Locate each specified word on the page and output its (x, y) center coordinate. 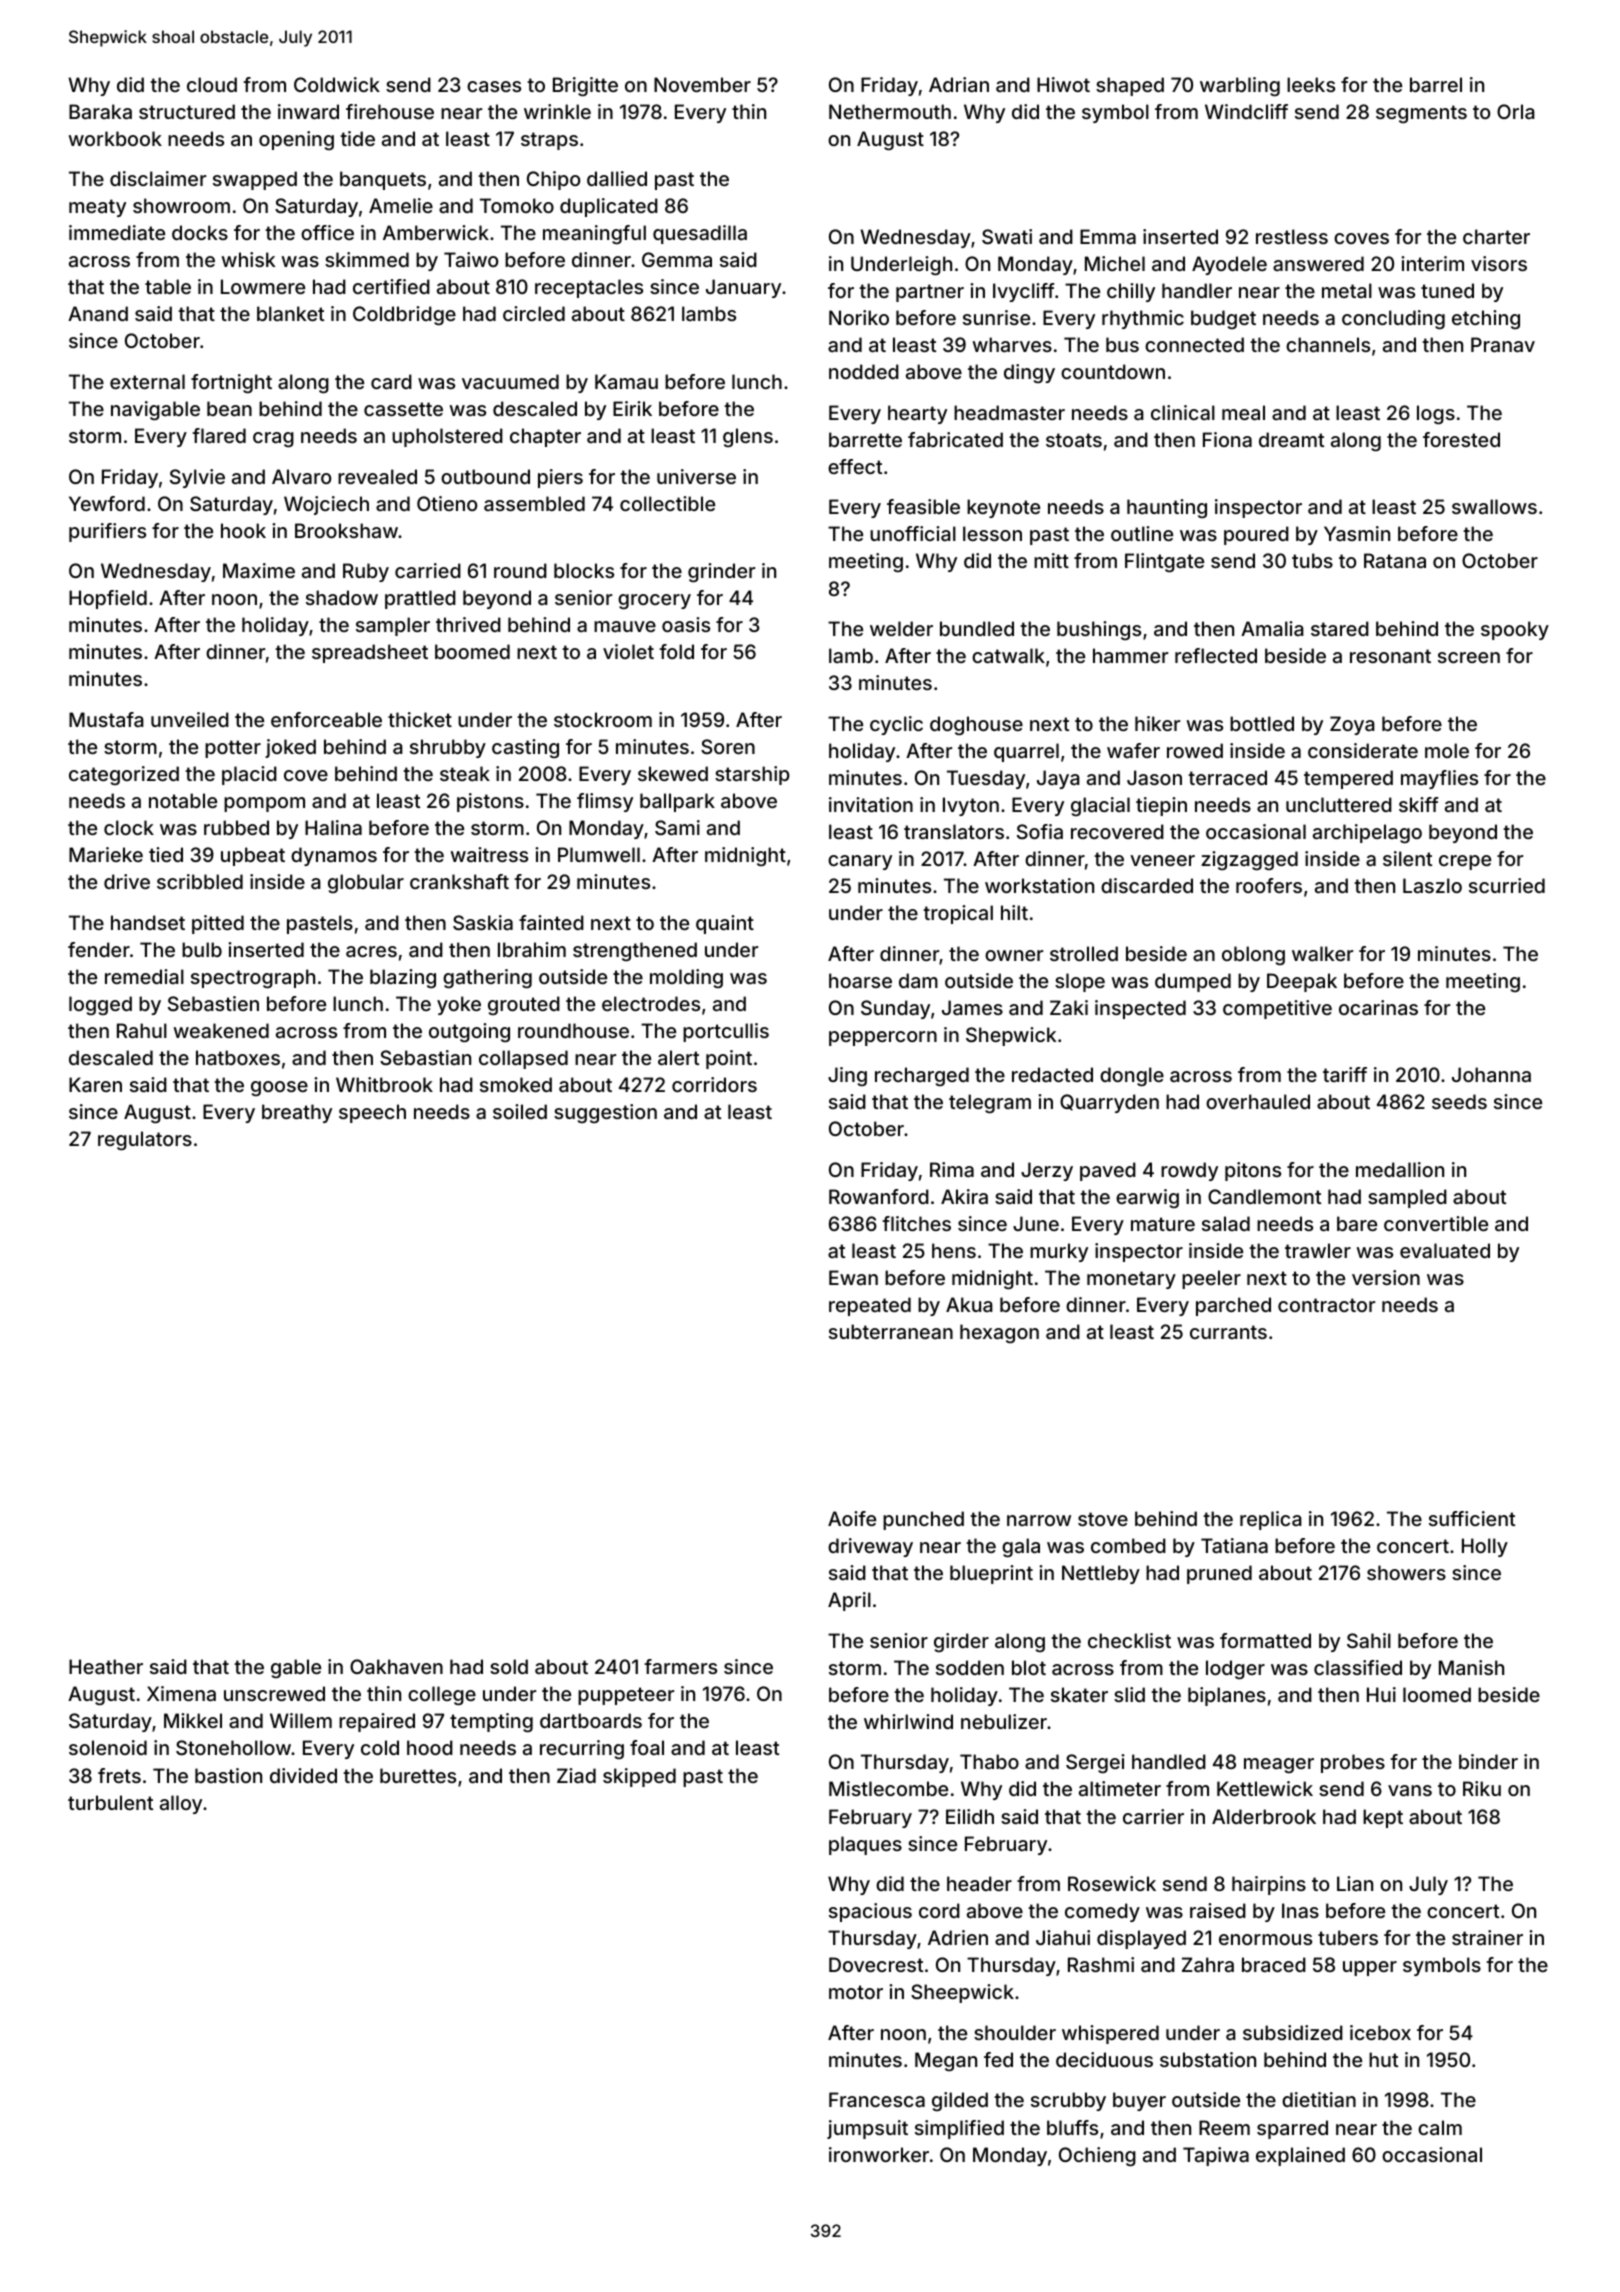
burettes (418, 1775)
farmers (680, 1666)
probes (1353, 1763)
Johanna (1491, 1074)
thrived (468, 624)
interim (1432, 263)
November (702, 84)
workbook (115, 138)
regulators (145, 1140)
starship (752, 775)
